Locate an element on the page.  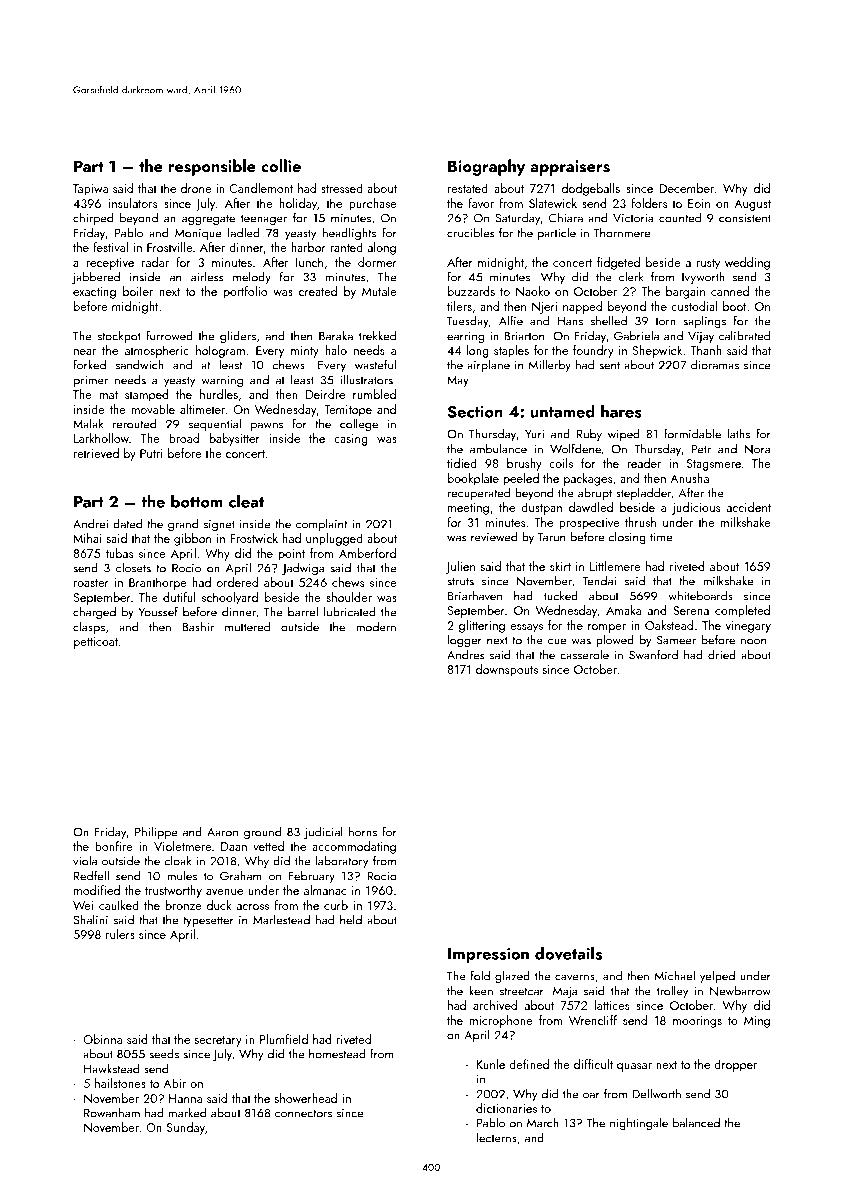
homestead is located at coordinates (337, 1054).
